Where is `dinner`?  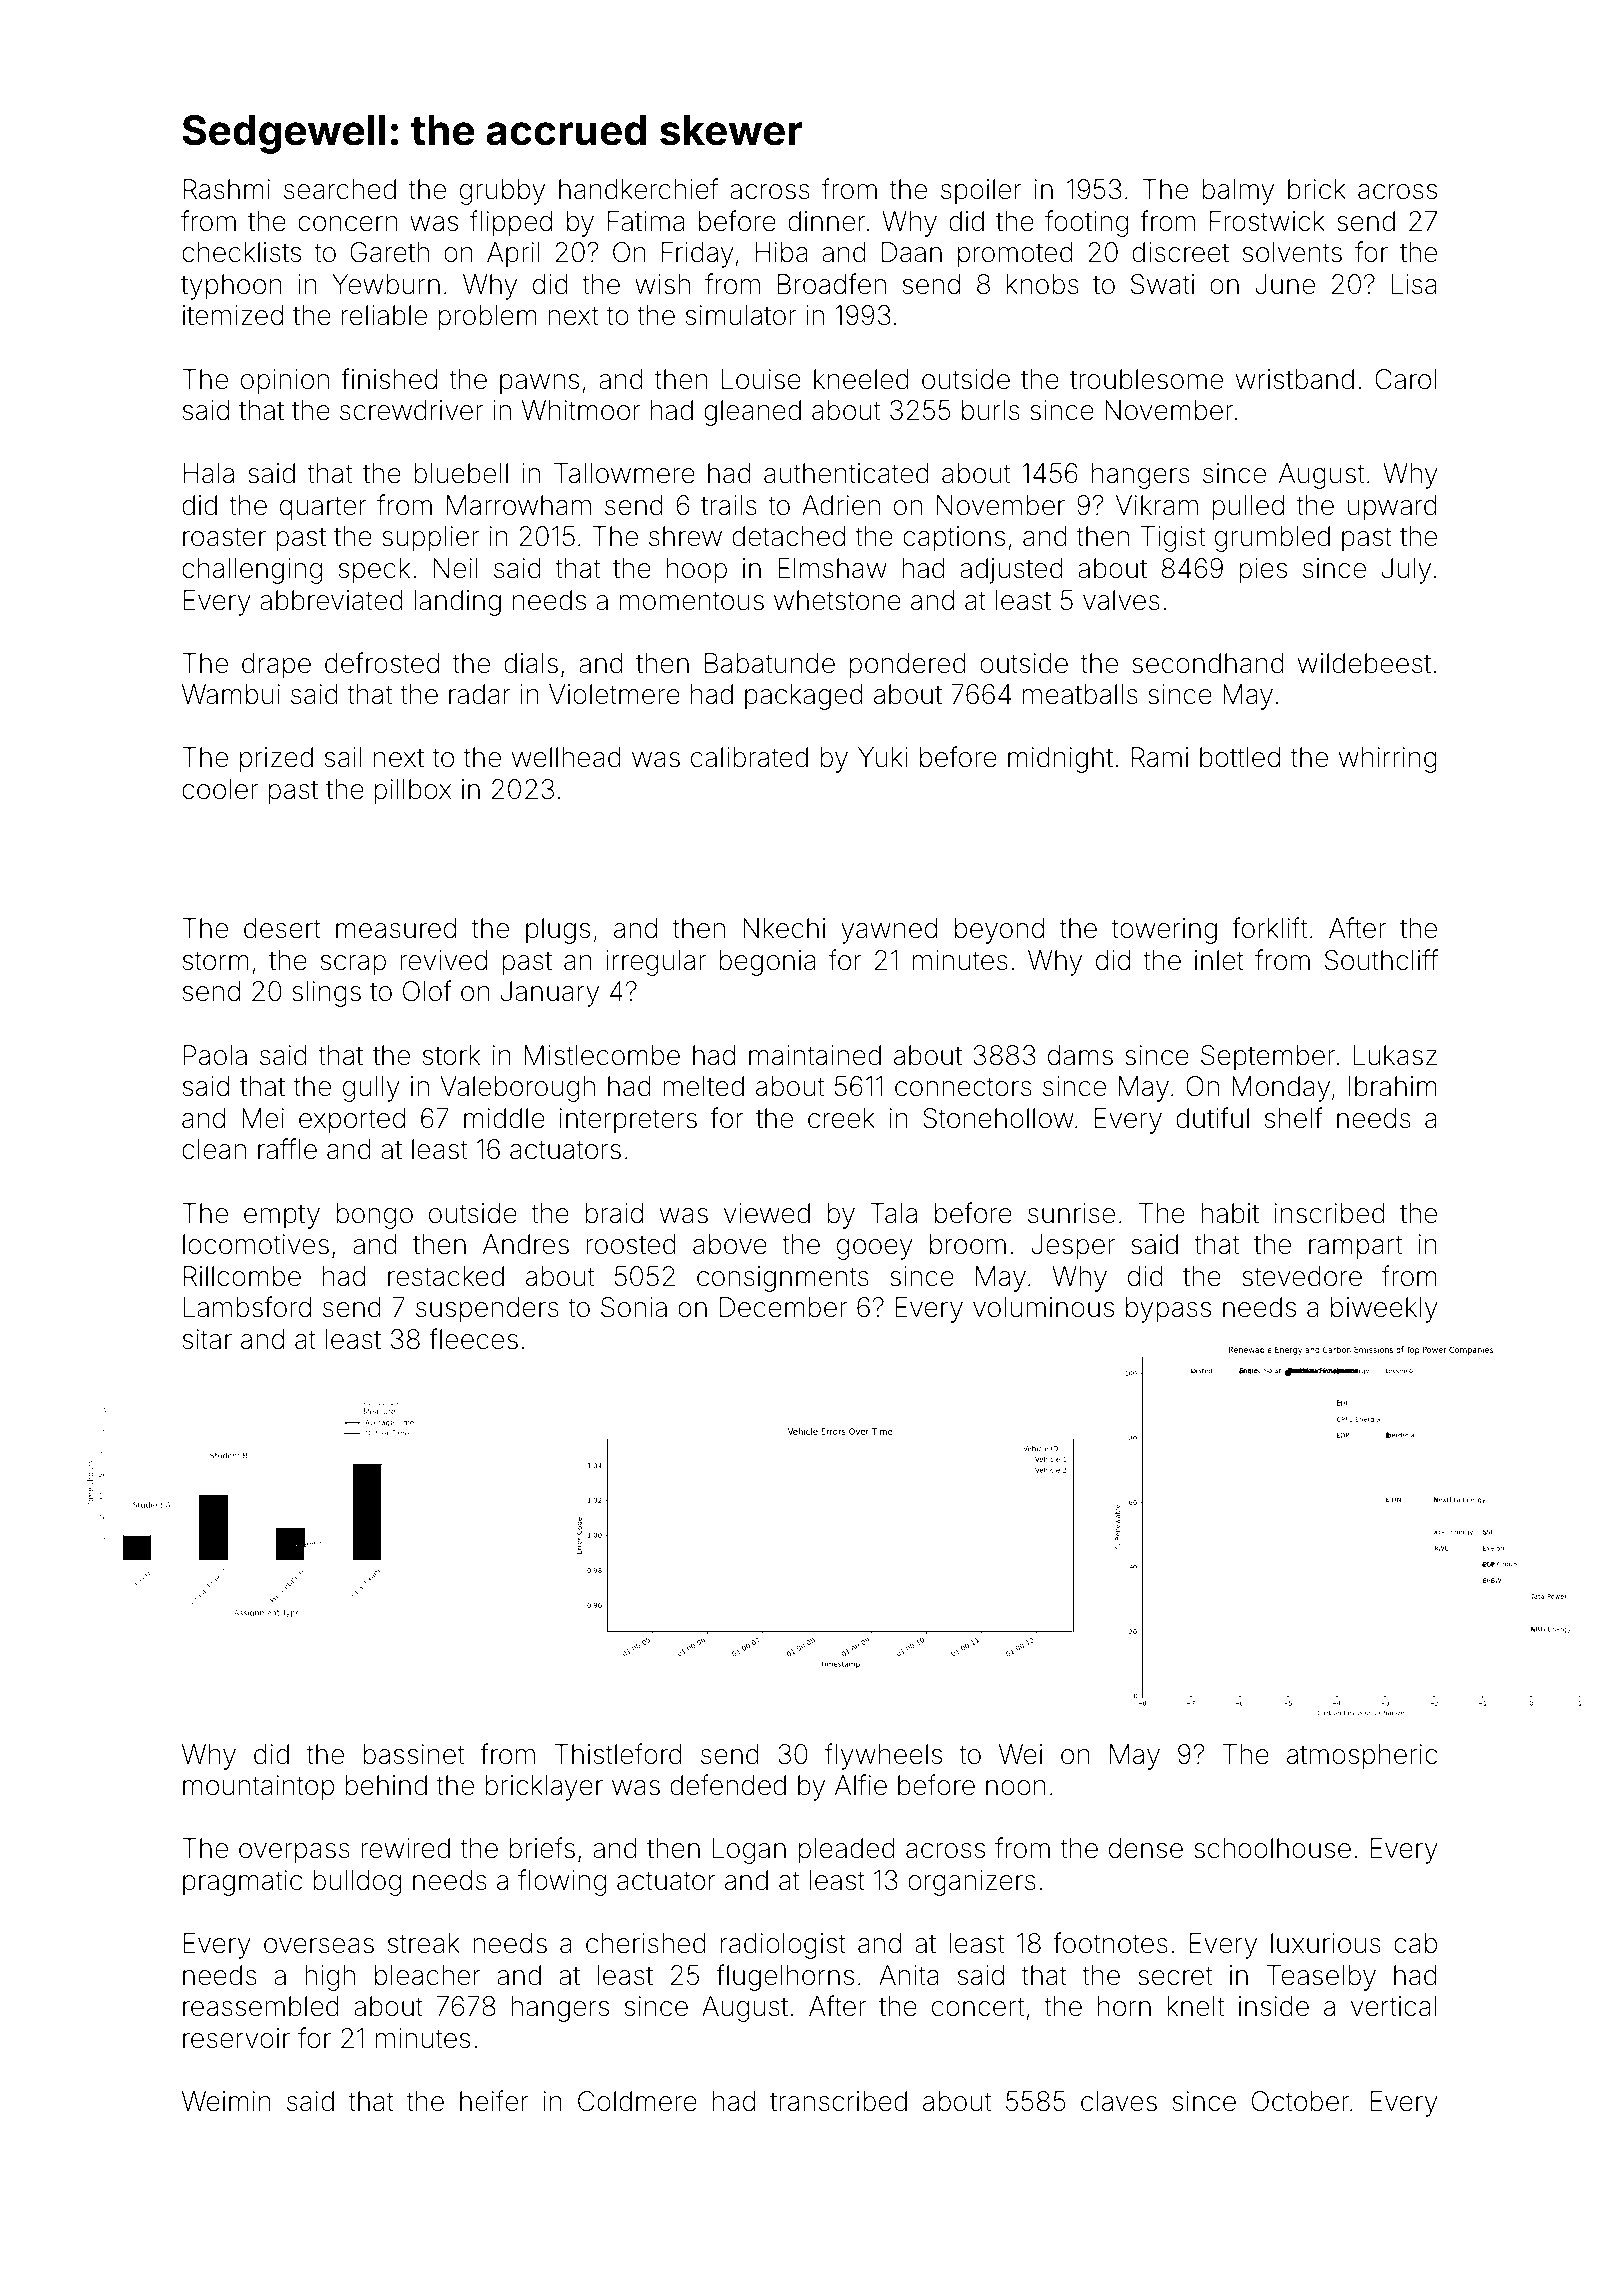 dinner is located at coordinates (827, 221).
